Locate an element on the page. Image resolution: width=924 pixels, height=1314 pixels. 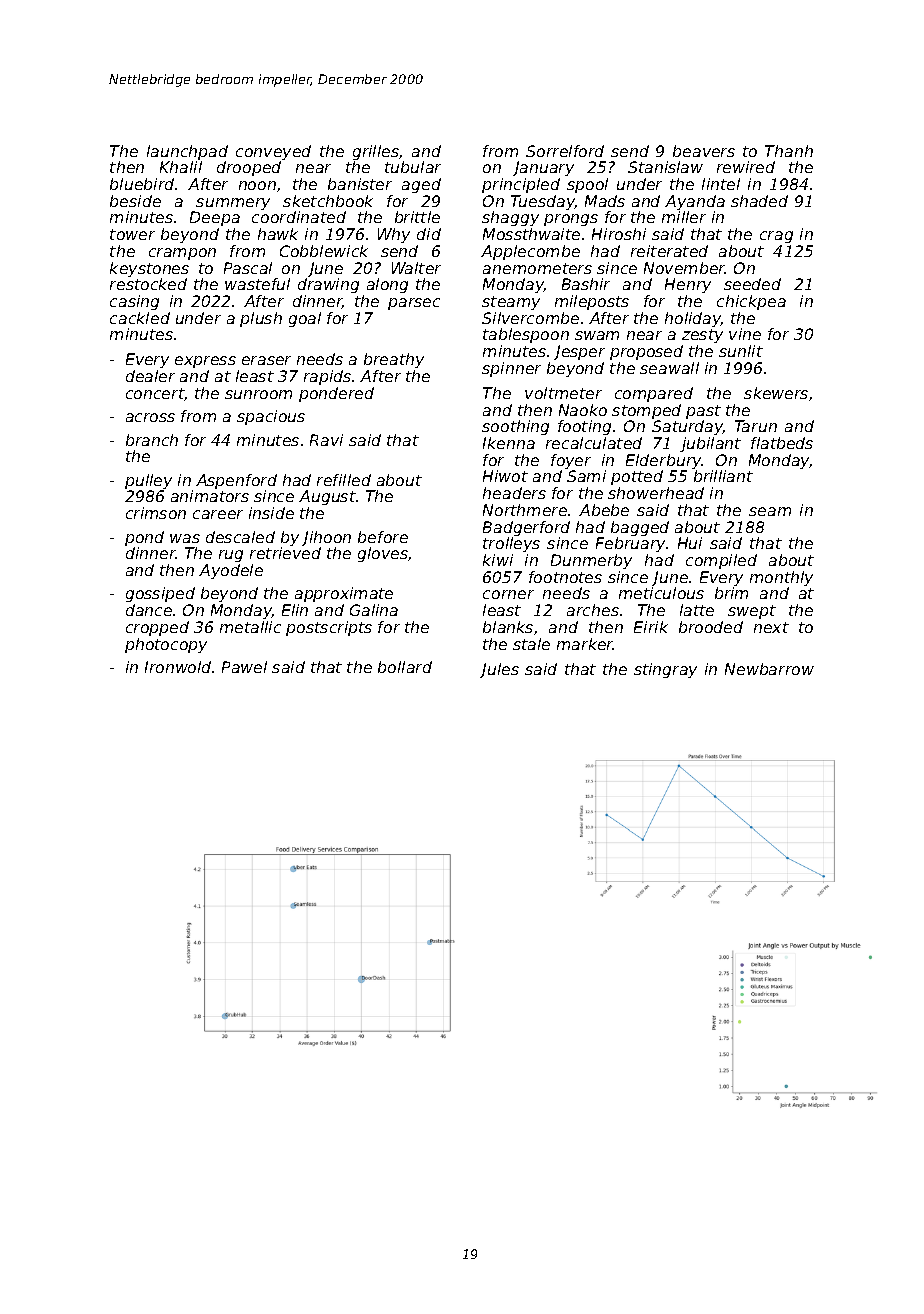
Why is located at coordinates (394, 235).
